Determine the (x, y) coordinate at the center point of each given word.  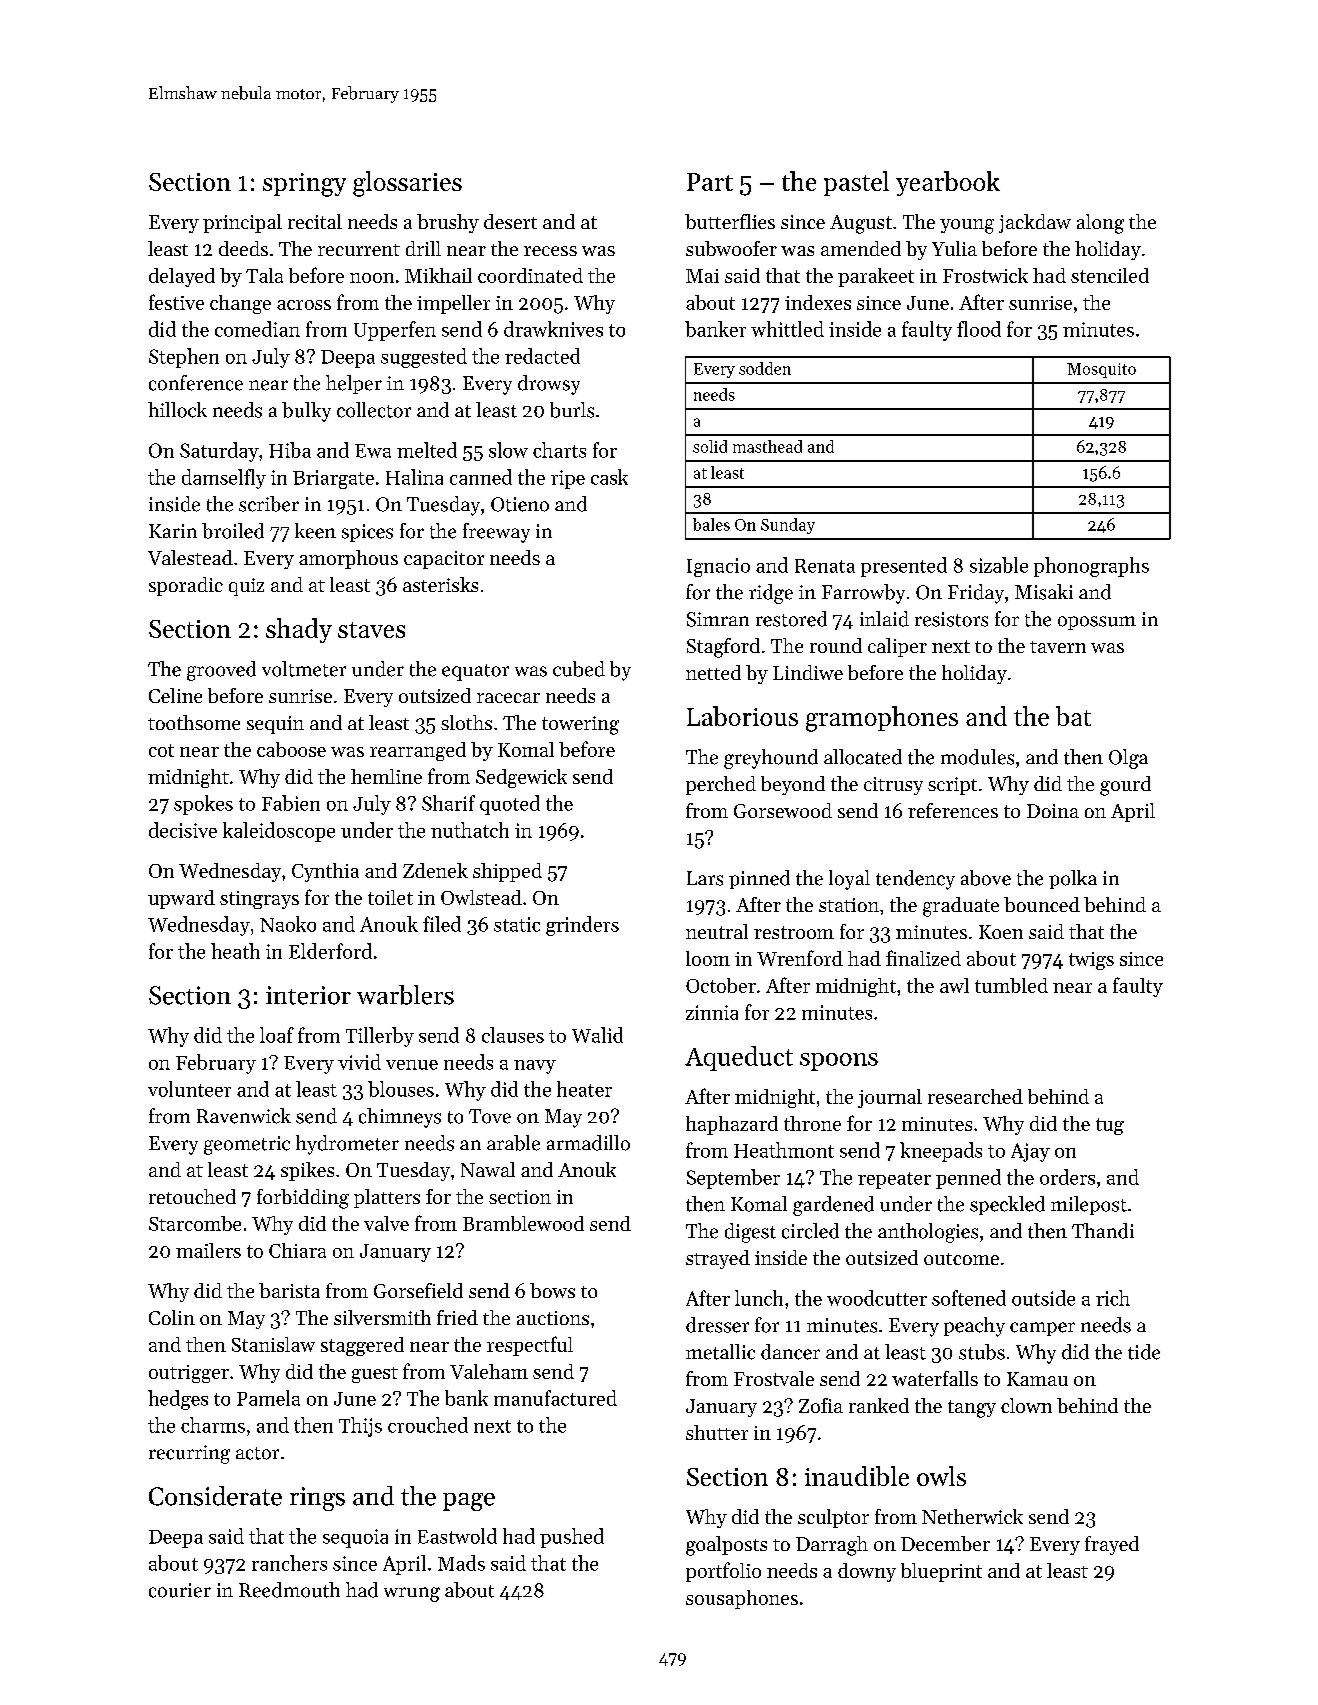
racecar (508, 698)
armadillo (588, 1143)
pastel (856, 183)
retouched (192, 1196)
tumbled (1011, 985)
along (1100, 224)
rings (317, 1499)
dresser (717, 1325)
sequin (275, 725)
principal (242, 223)
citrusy (893, 786)
